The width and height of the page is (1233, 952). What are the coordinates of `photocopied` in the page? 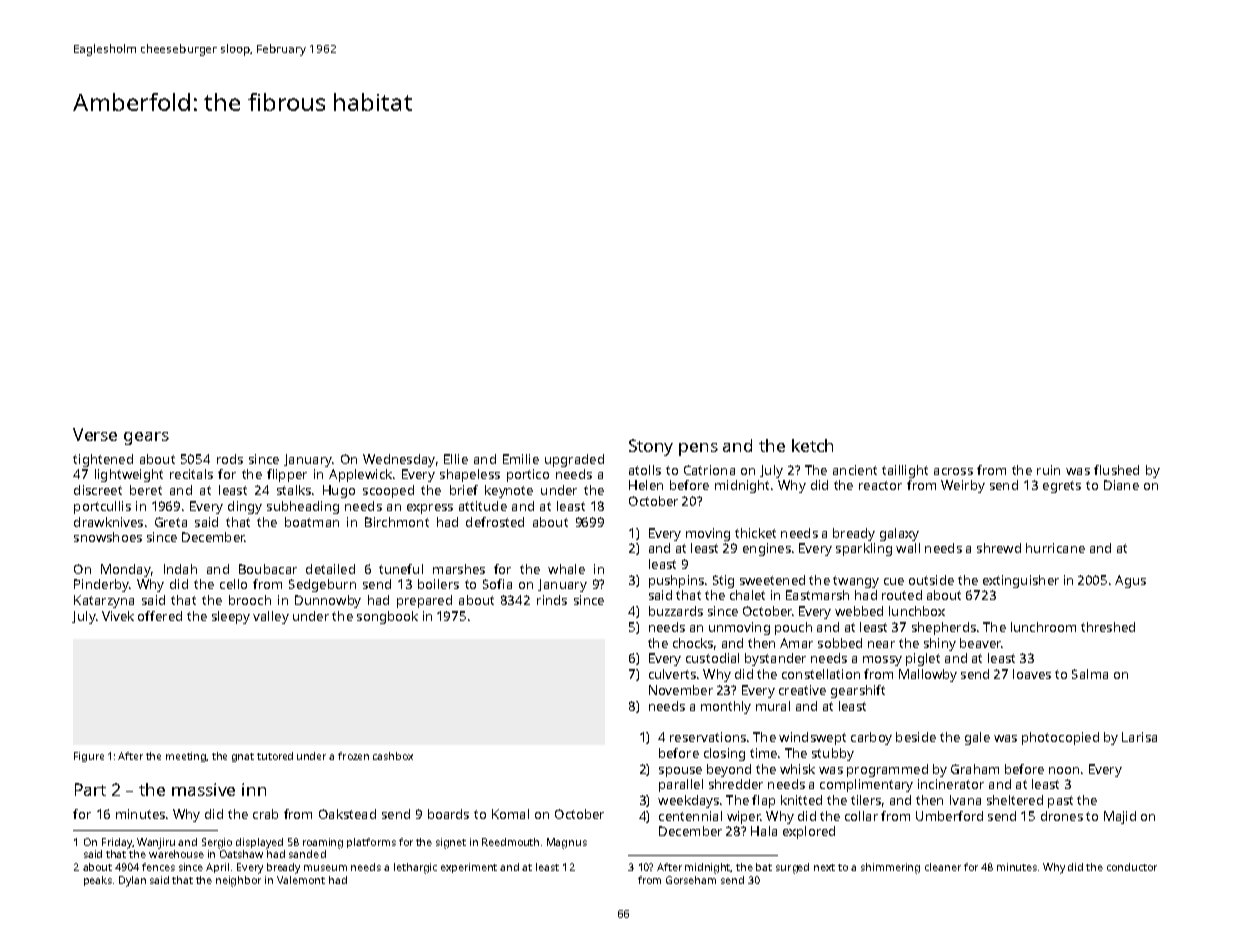 It's located at (1060, 738).
